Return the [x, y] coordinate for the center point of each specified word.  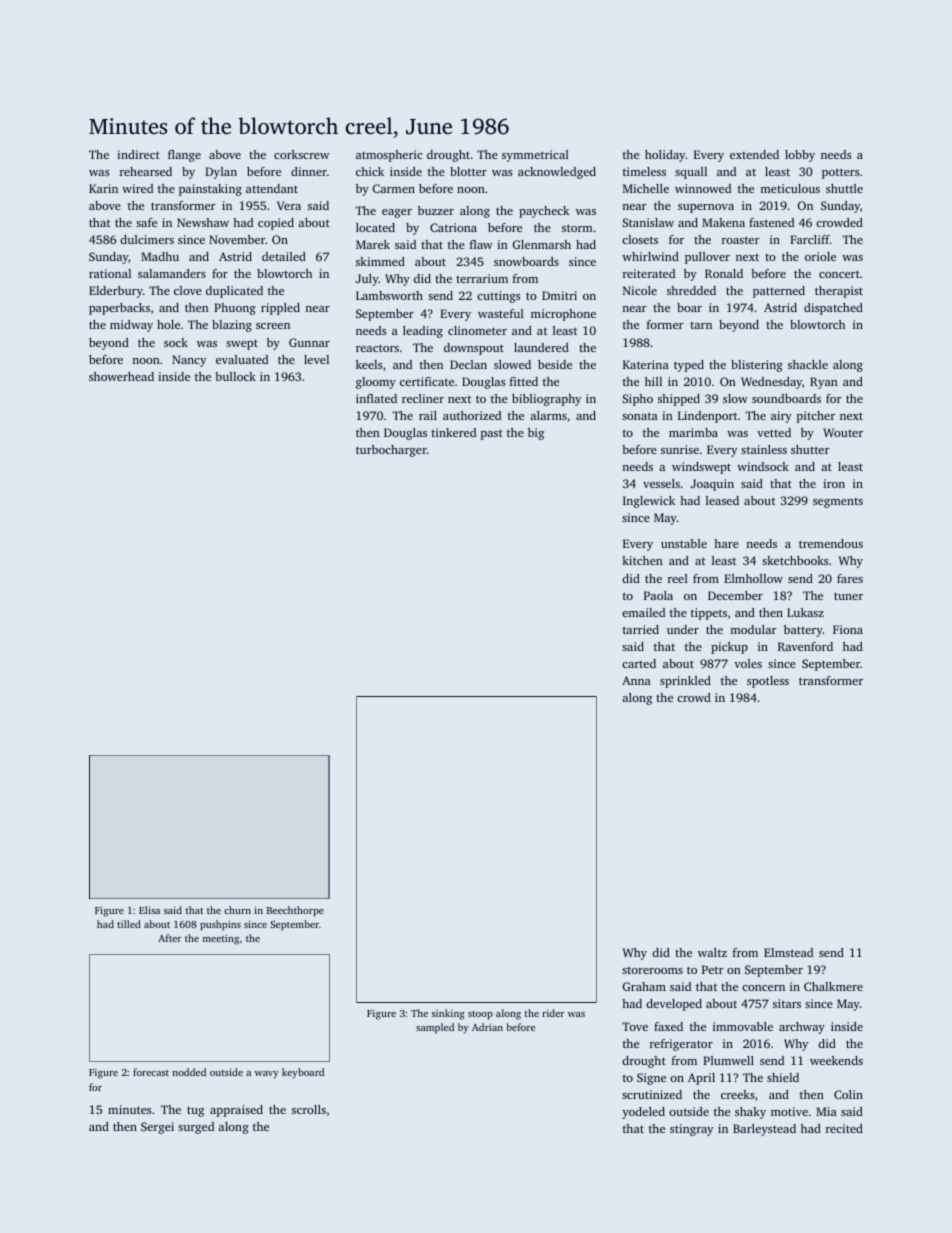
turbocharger [391, 451]
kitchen [642, 560]
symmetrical [535, 156]
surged [196, 1128]
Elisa [149, 910]
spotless [768, 682]
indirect [138, 154]
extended [754, 154]
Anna [636, 680]
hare [726, 543]
